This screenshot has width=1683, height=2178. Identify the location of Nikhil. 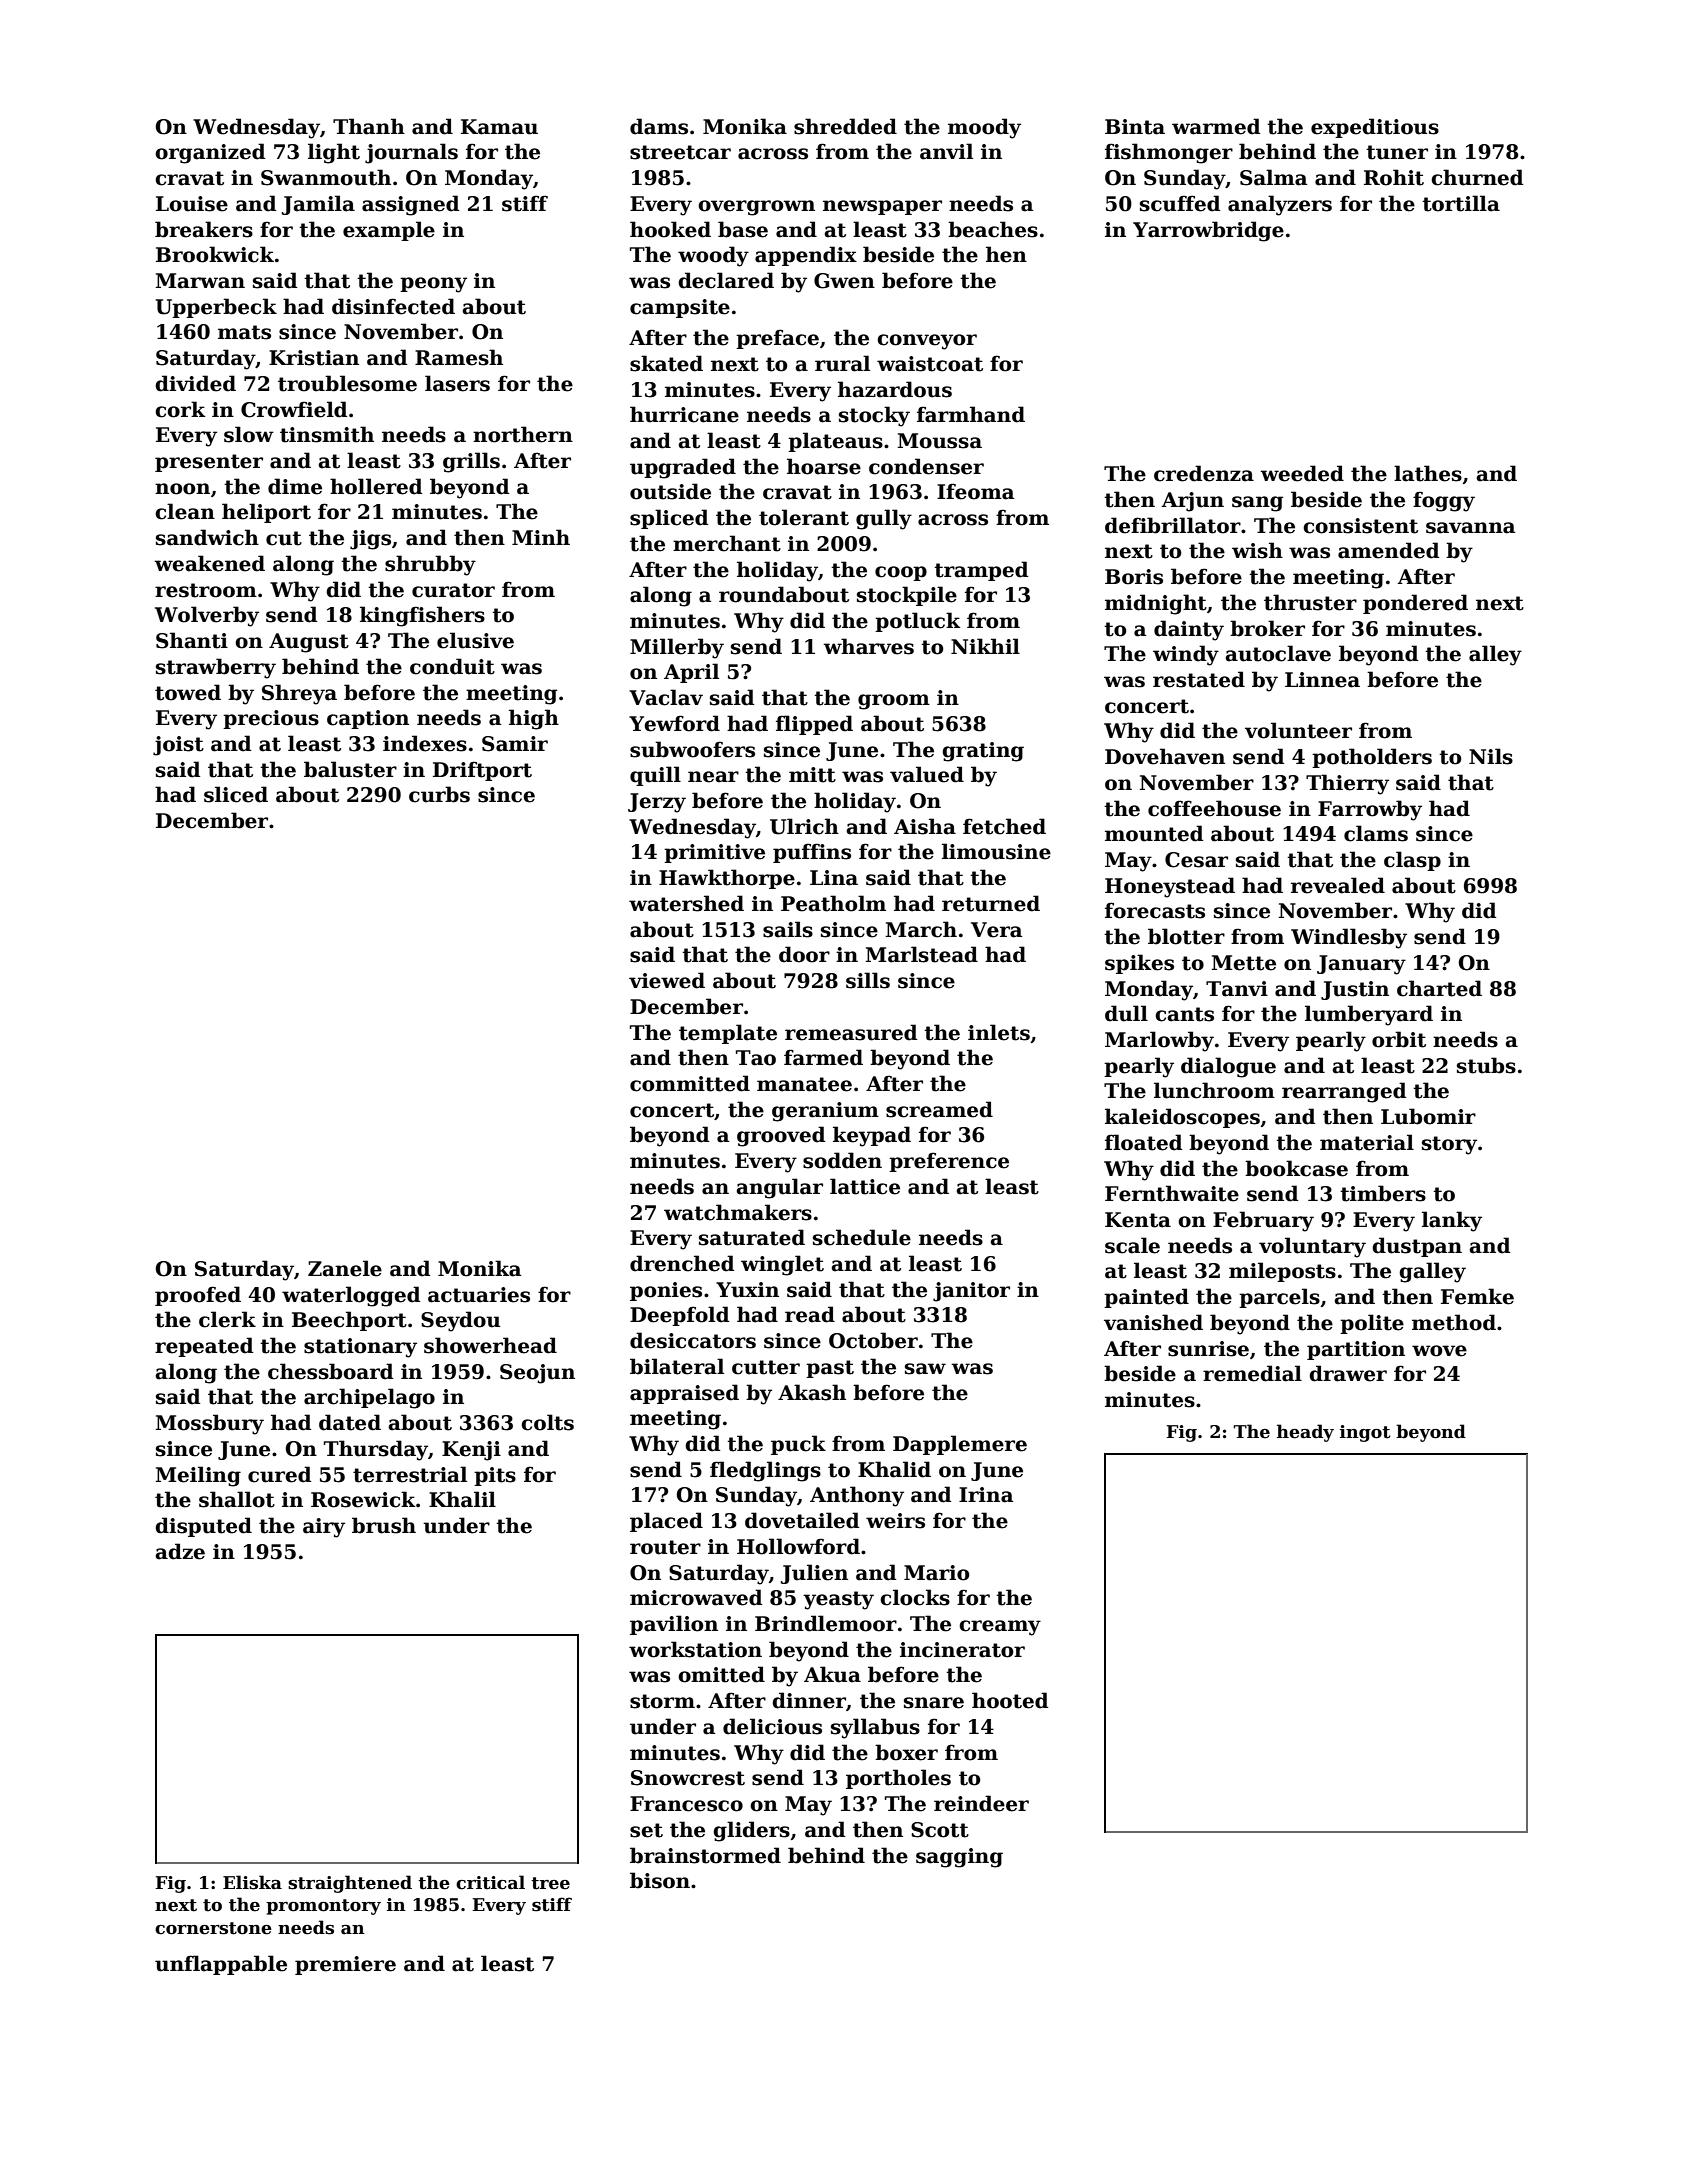
(985, 646).
